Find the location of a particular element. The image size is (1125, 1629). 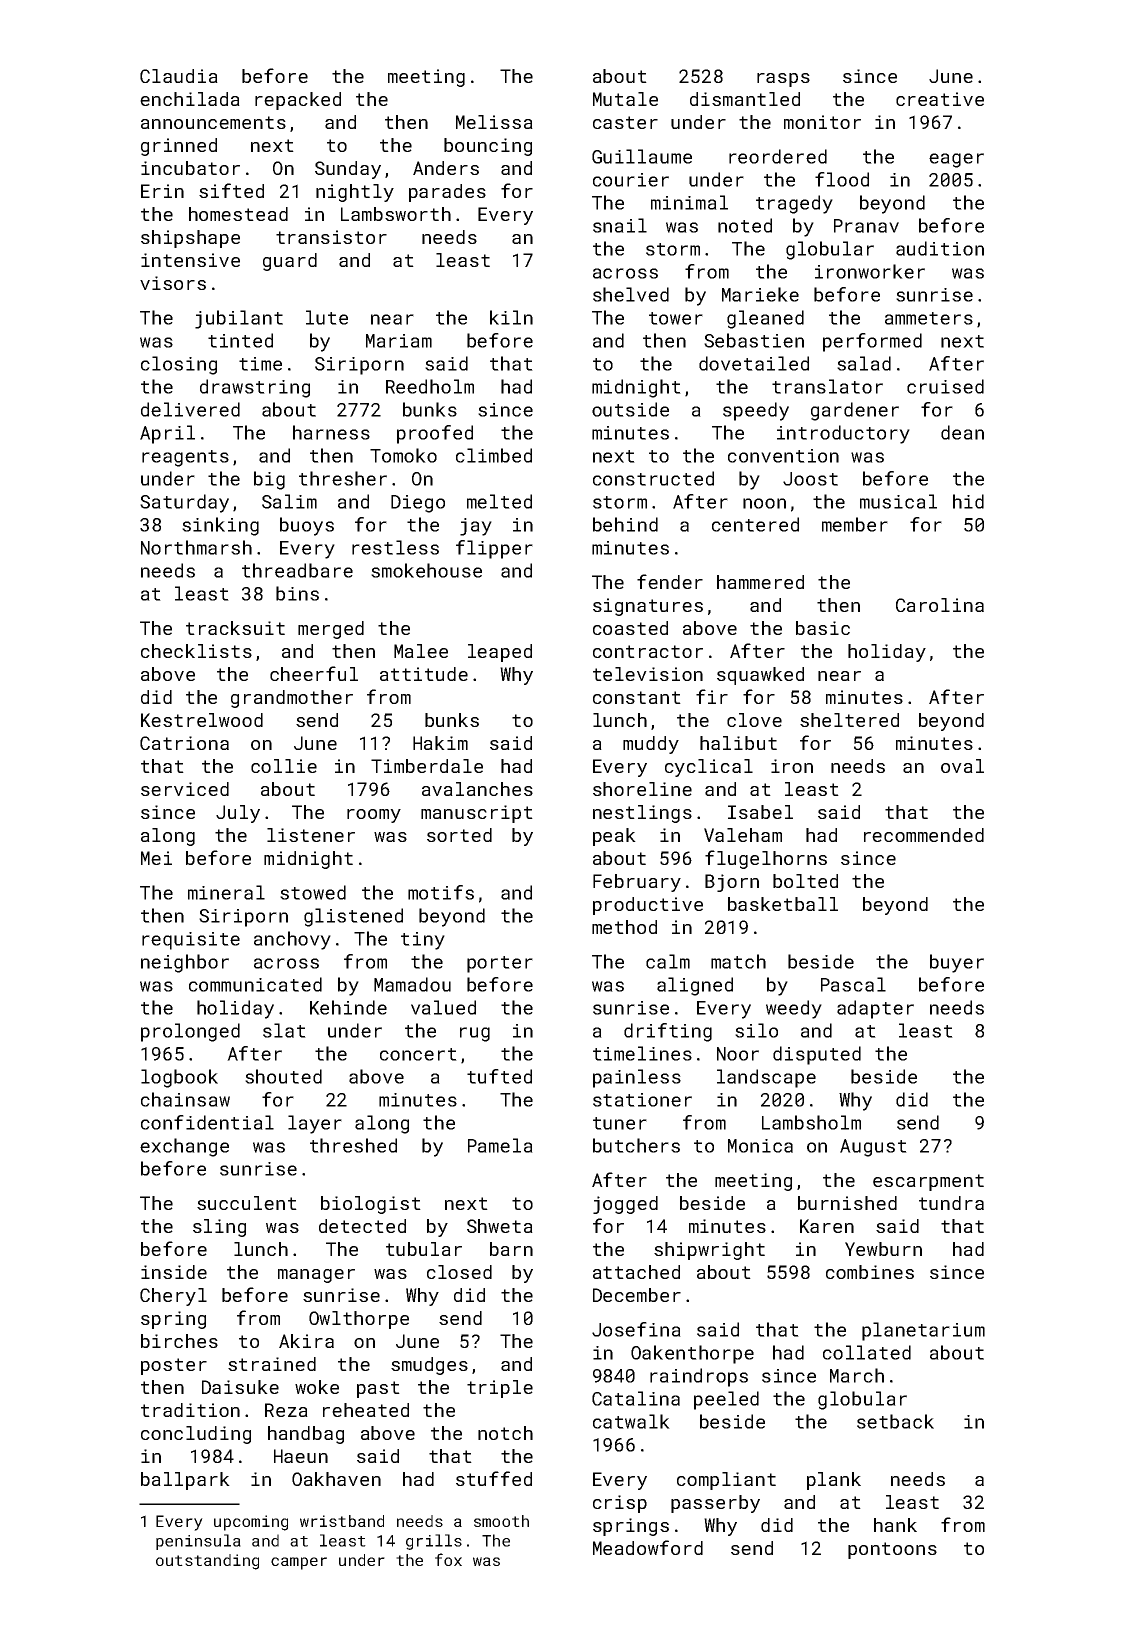

oval is located at coordinates (962, 766).
